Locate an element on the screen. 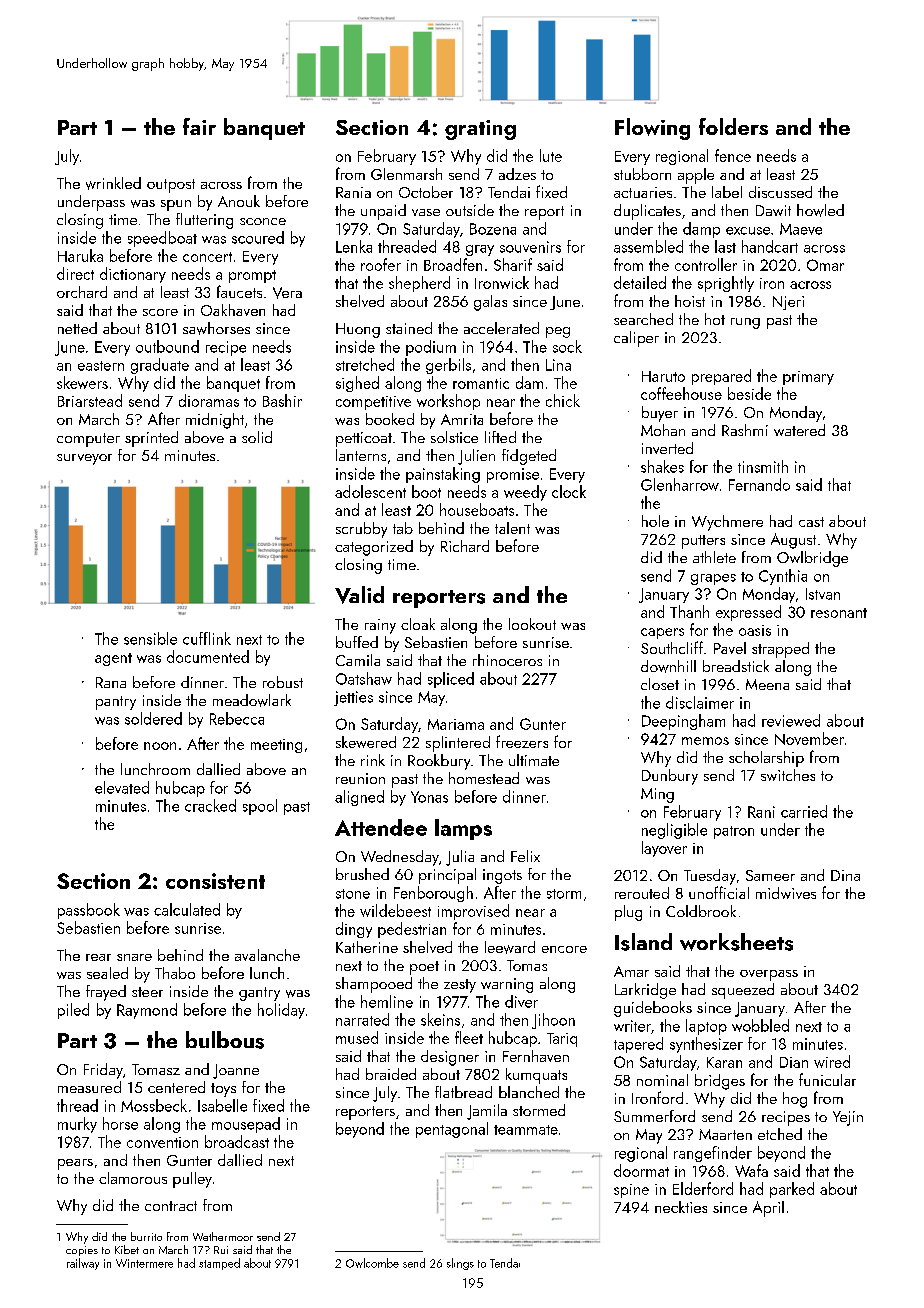 The height and width of the screenshot is (1308, 924). patron is located at coordinates (734, 832).
